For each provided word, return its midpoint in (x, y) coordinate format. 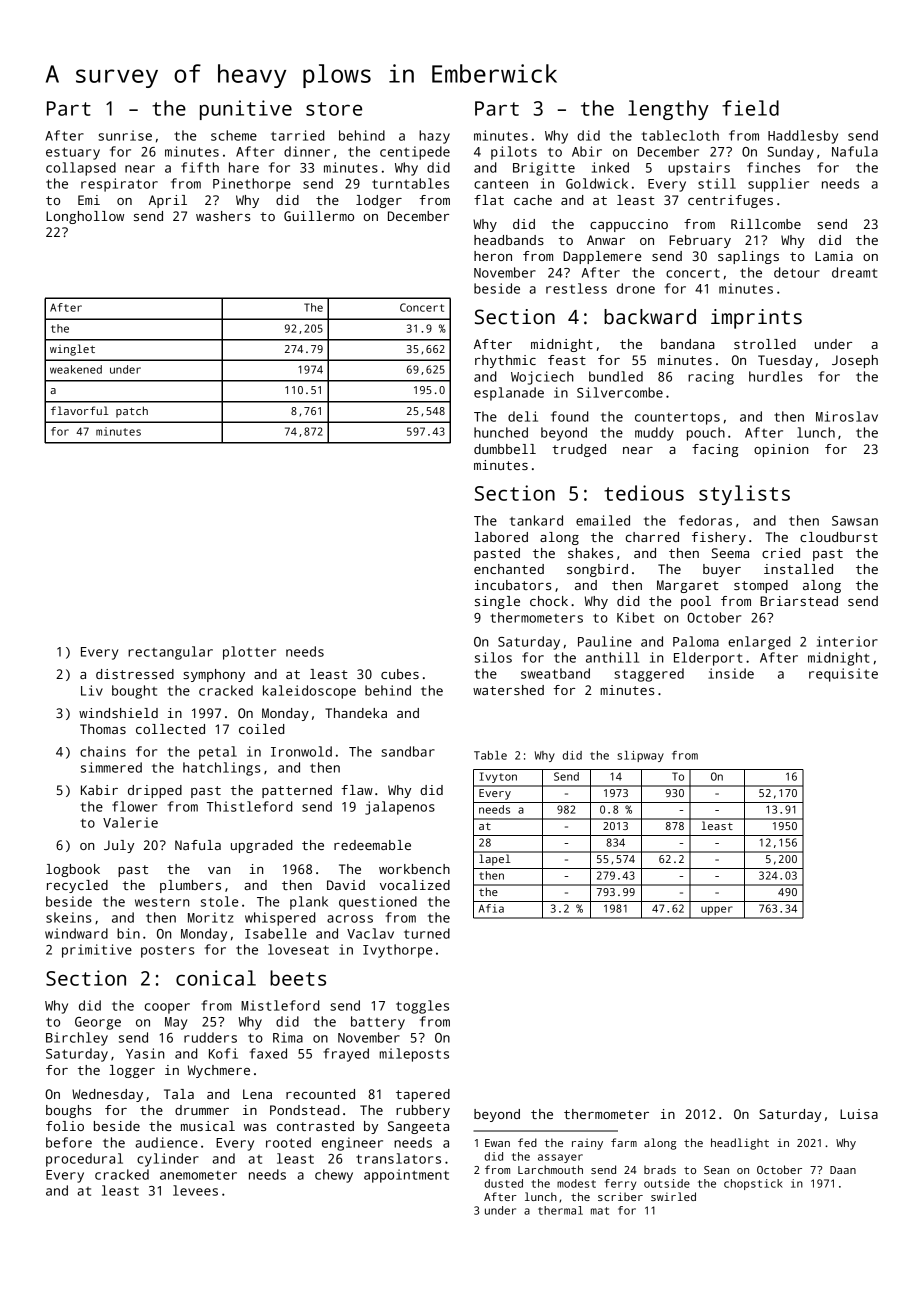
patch (132, 412)
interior (847, 641)
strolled (765, 344)
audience (166, 1142)
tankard (536, 520)
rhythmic (505, 361)
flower (134, 806)
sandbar (408, 751)
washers (223, 216)
